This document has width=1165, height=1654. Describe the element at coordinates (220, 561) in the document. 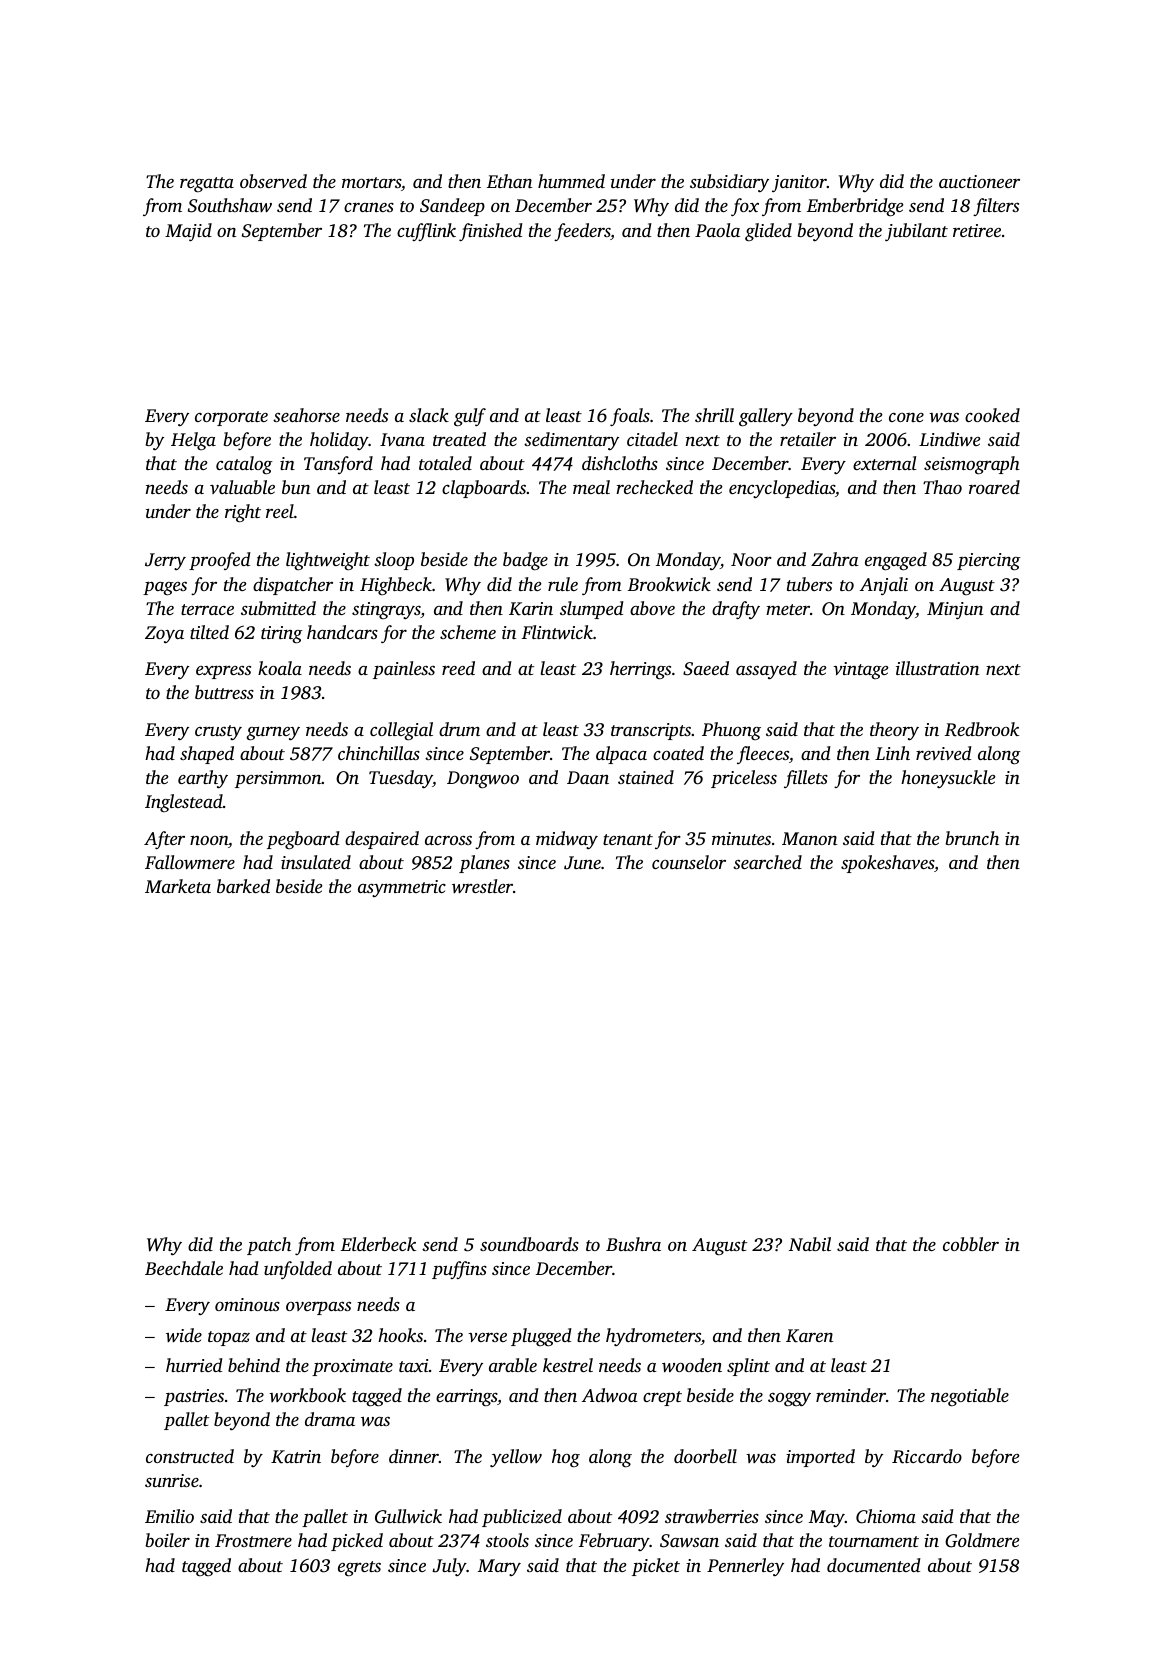

I see `proofed` at that location.
